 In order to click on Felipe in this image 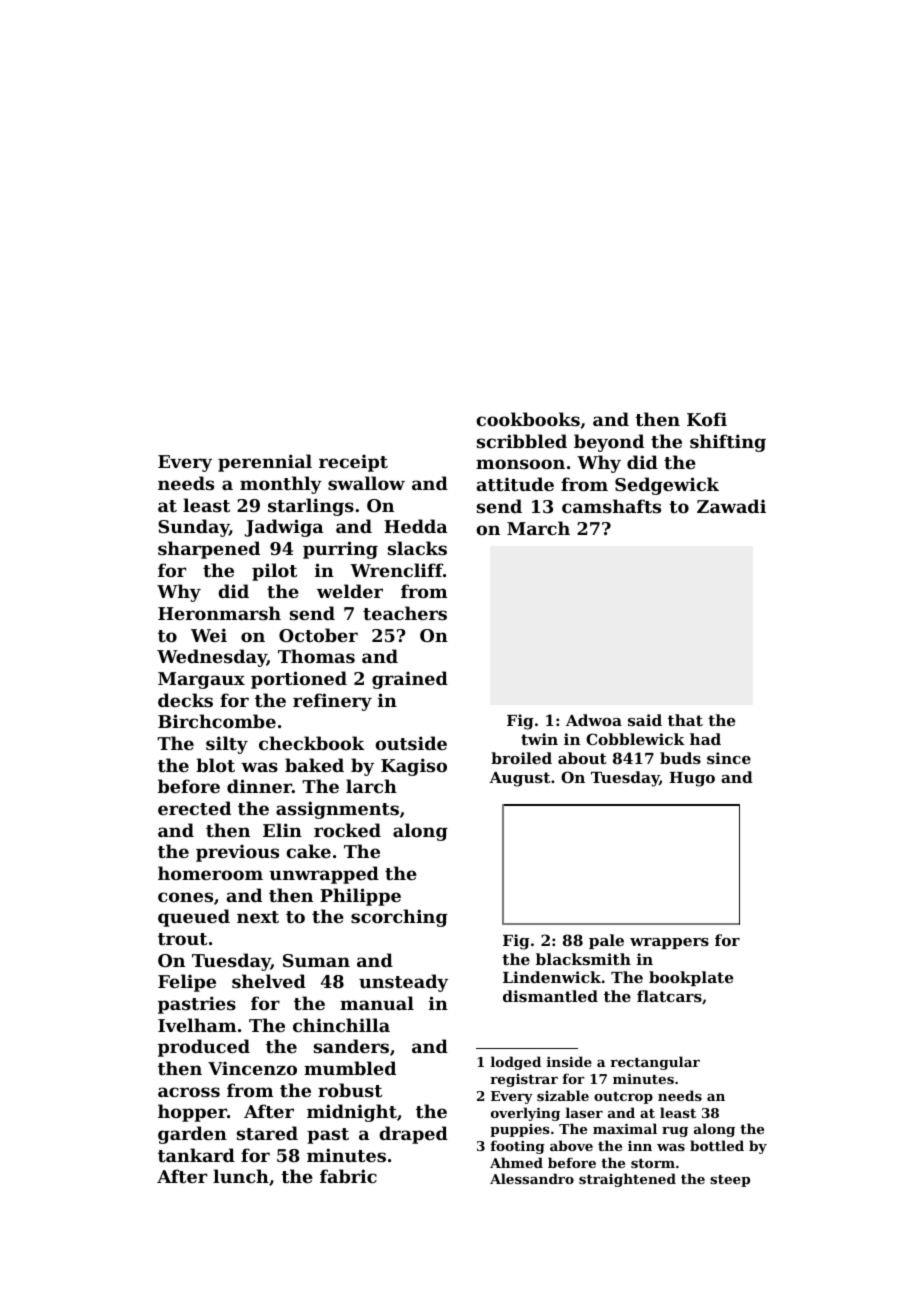, I will do `click(187, 983)`.
